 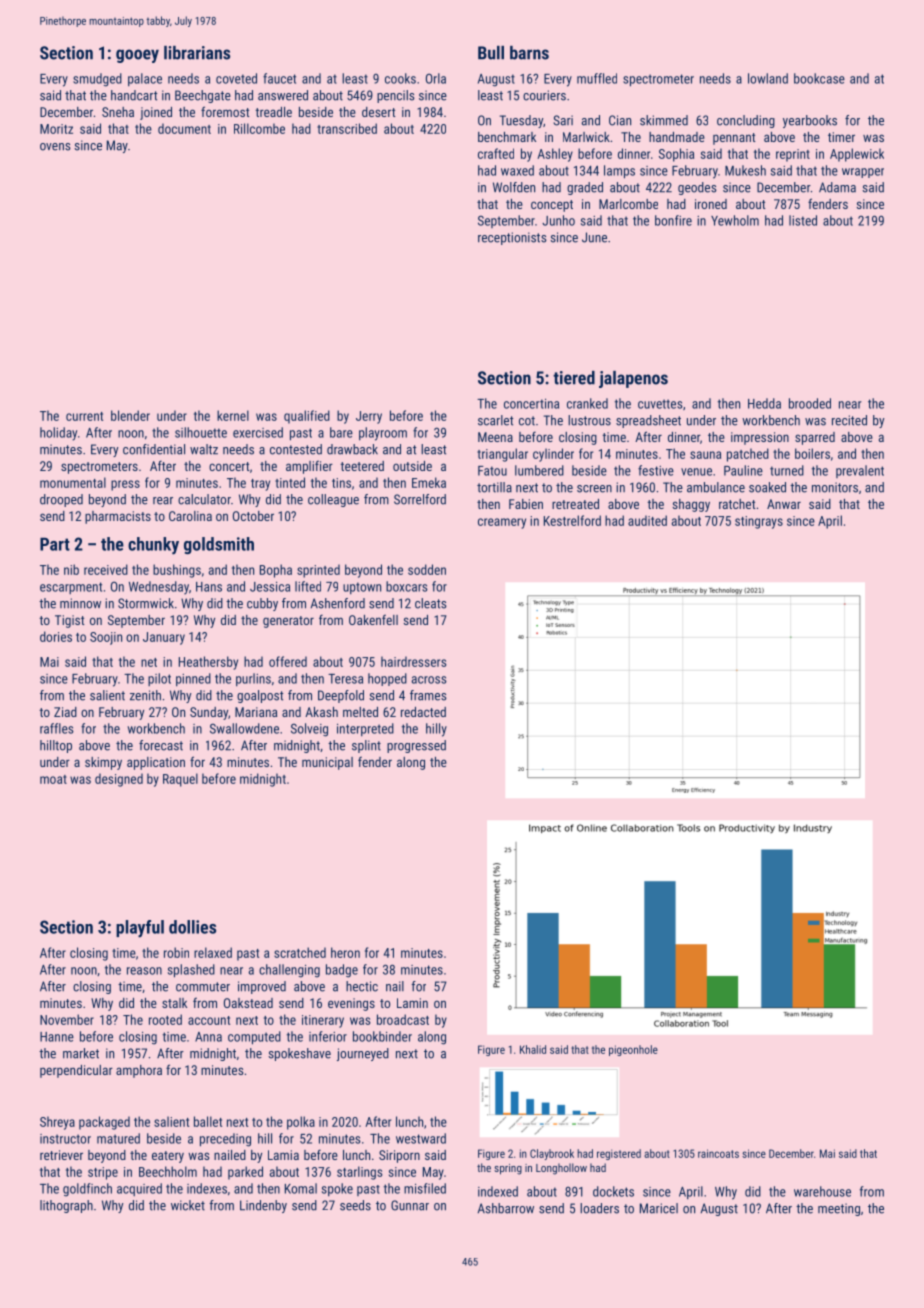 What do you see at coordinates (496, 153) in the screenshot?
I see `crafted` at bounding box center [496, 153].
